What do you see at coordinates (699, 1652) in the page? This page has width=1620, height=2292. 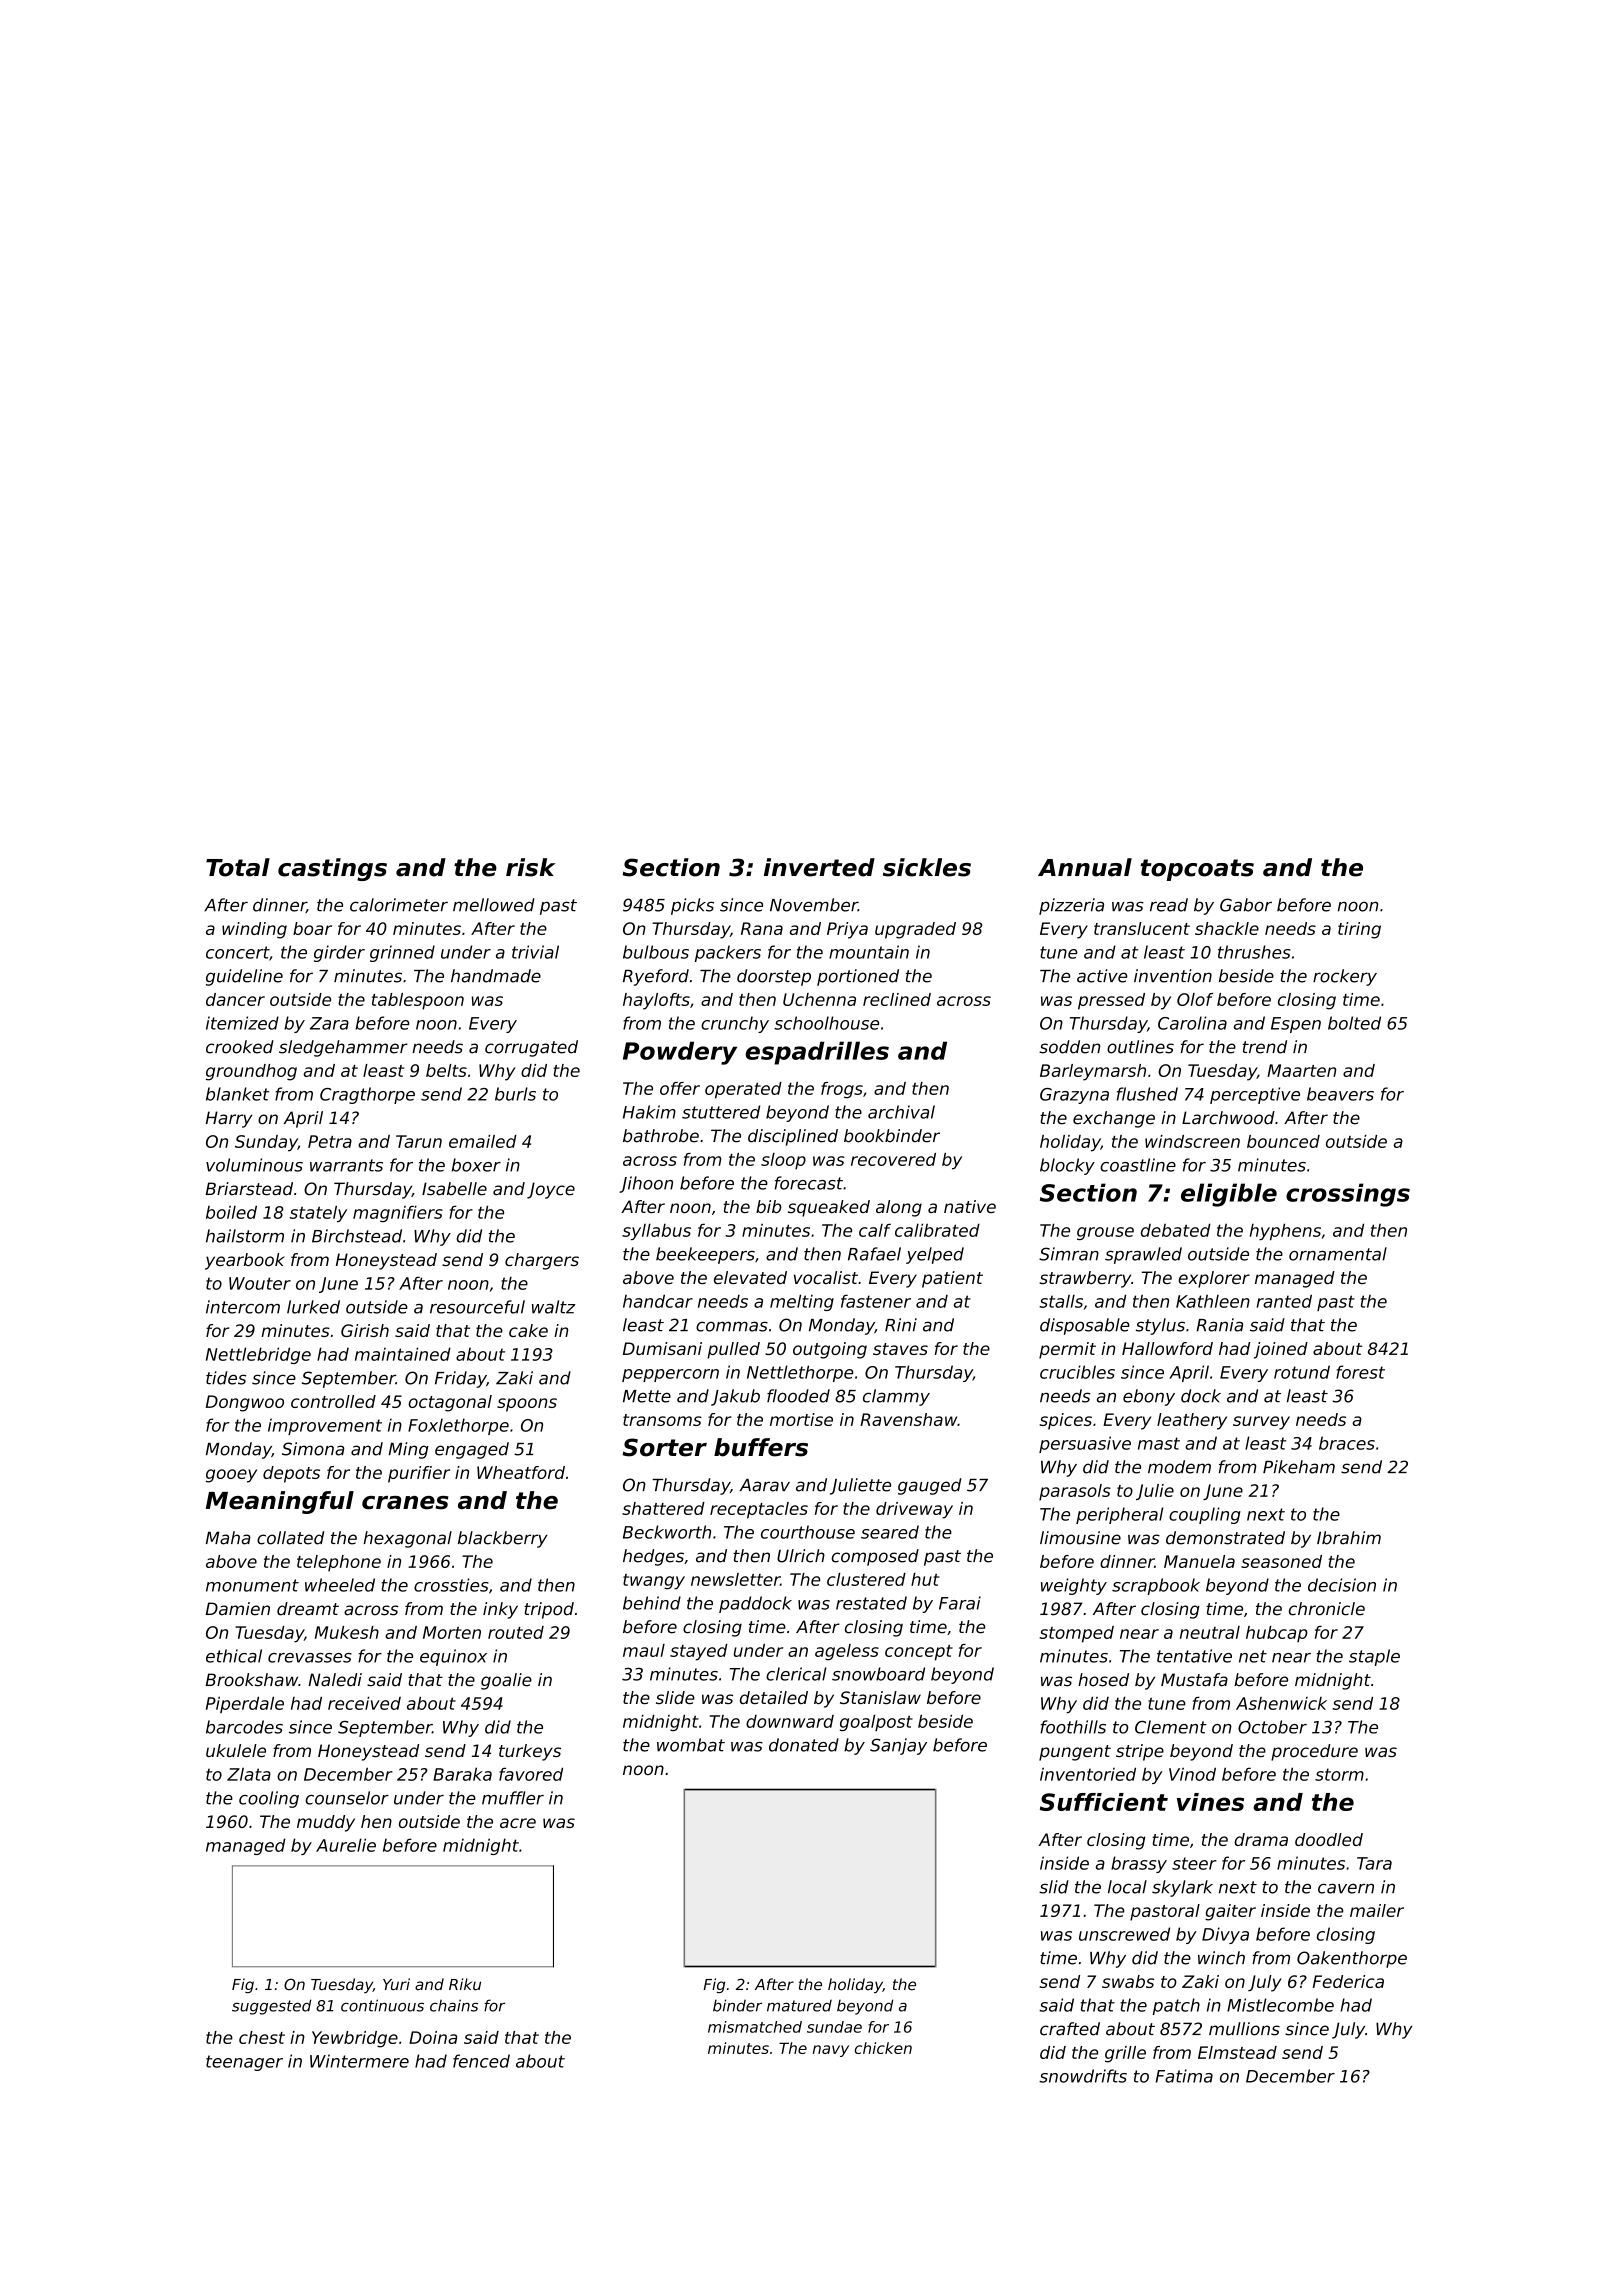 I see `stayed` at bounding box center [699, 1652].
